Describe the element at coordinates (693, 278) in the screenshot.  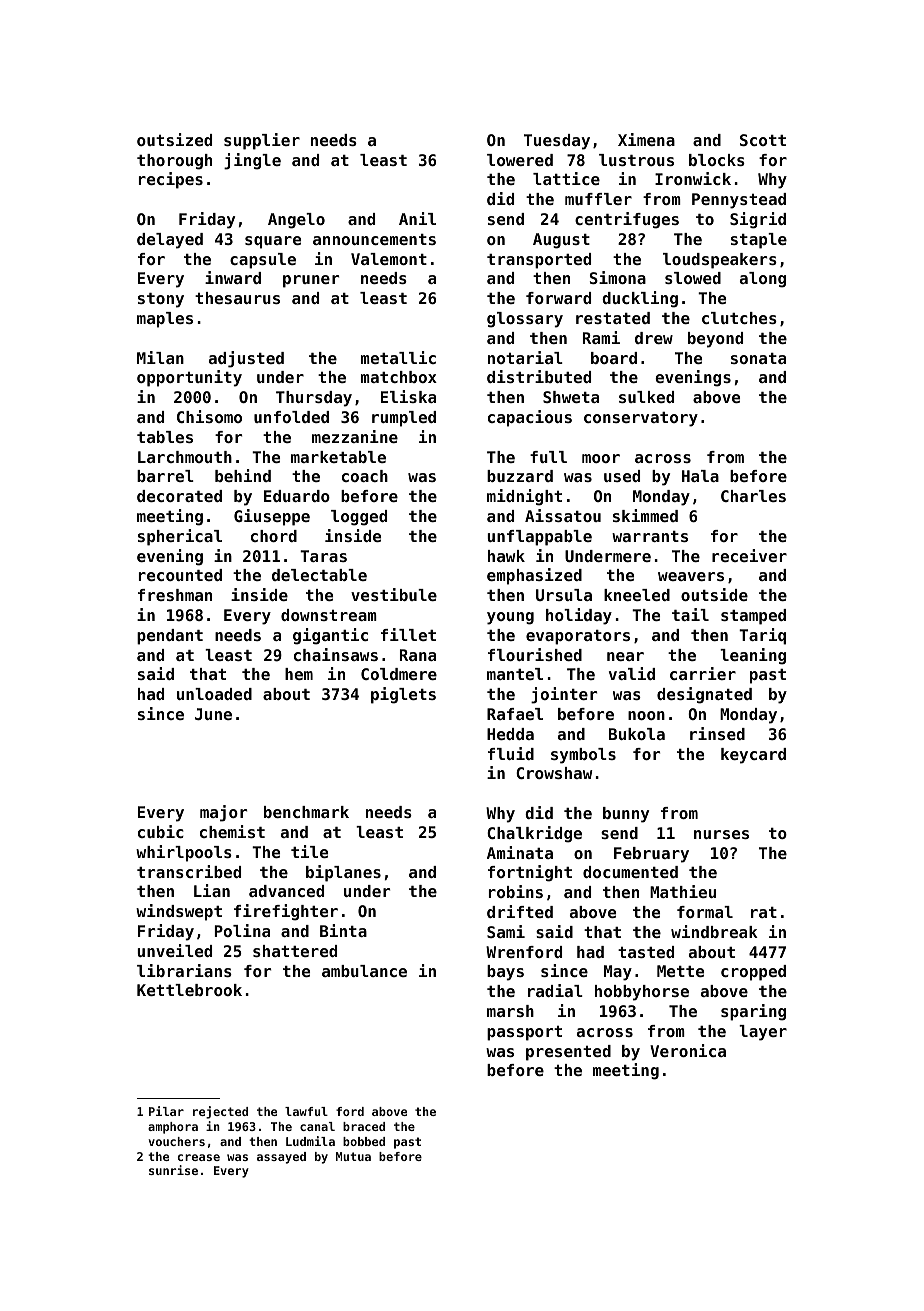
I see `slowed` at that location.
